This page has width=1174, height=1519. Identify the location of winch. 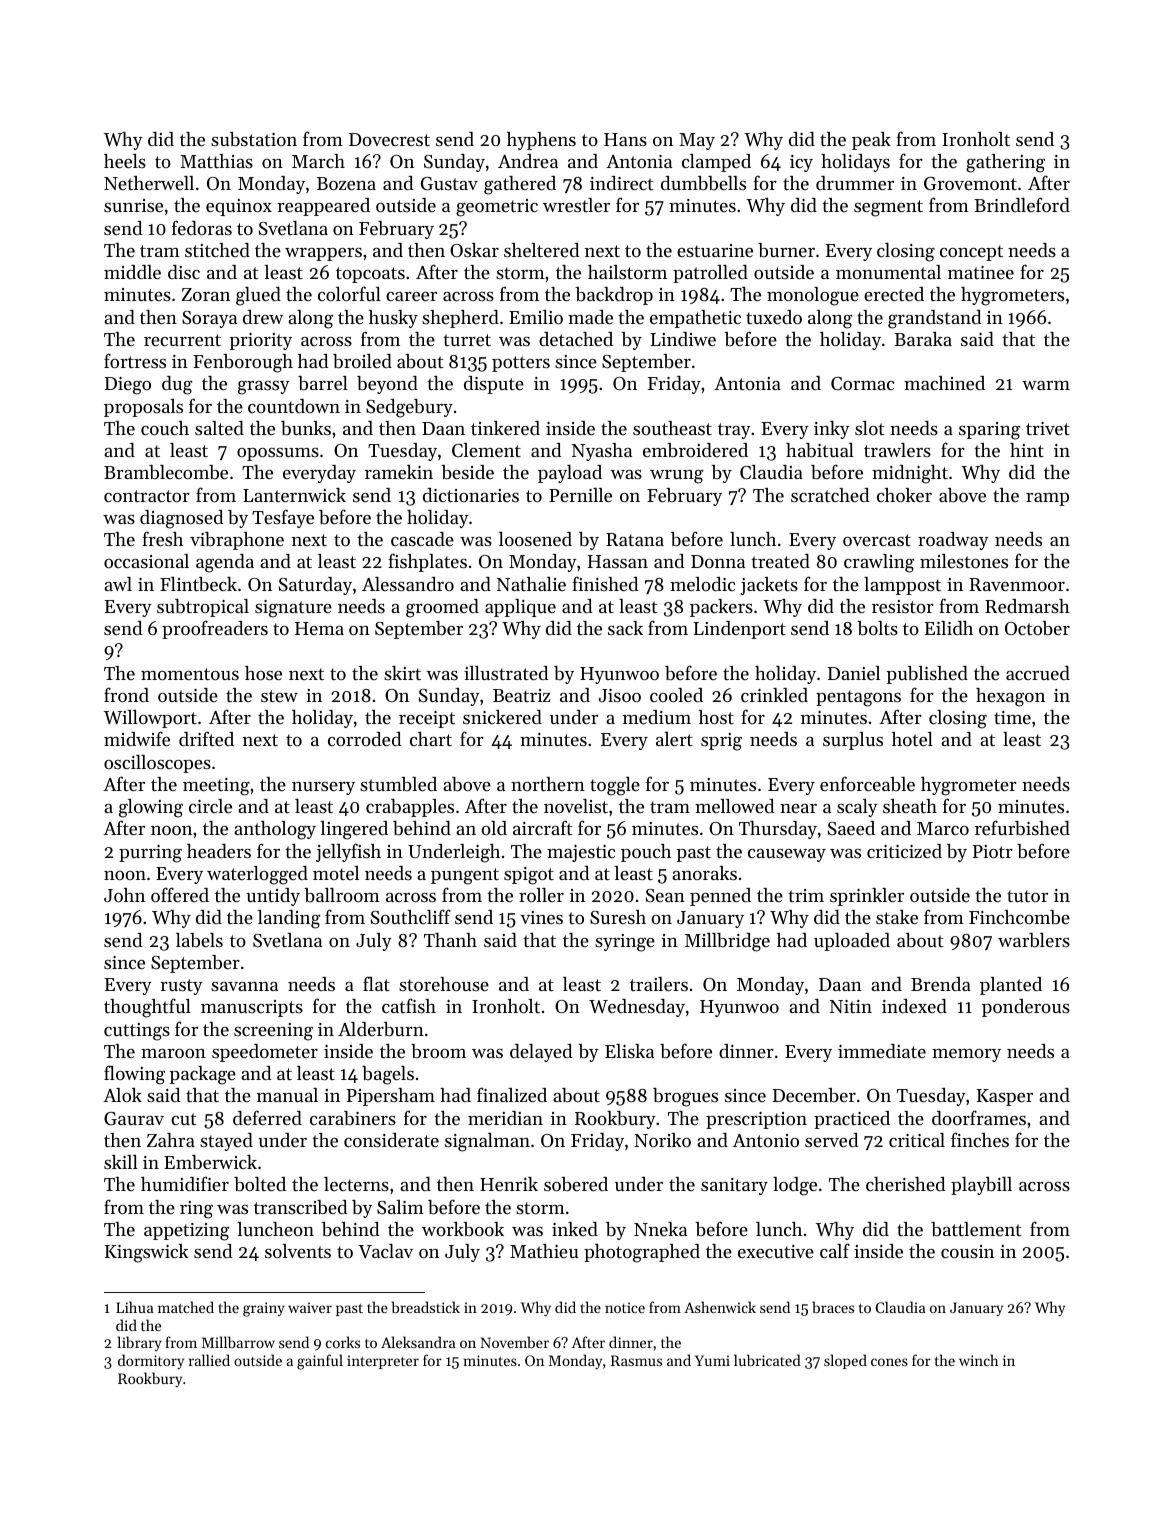
(978, 1360).
